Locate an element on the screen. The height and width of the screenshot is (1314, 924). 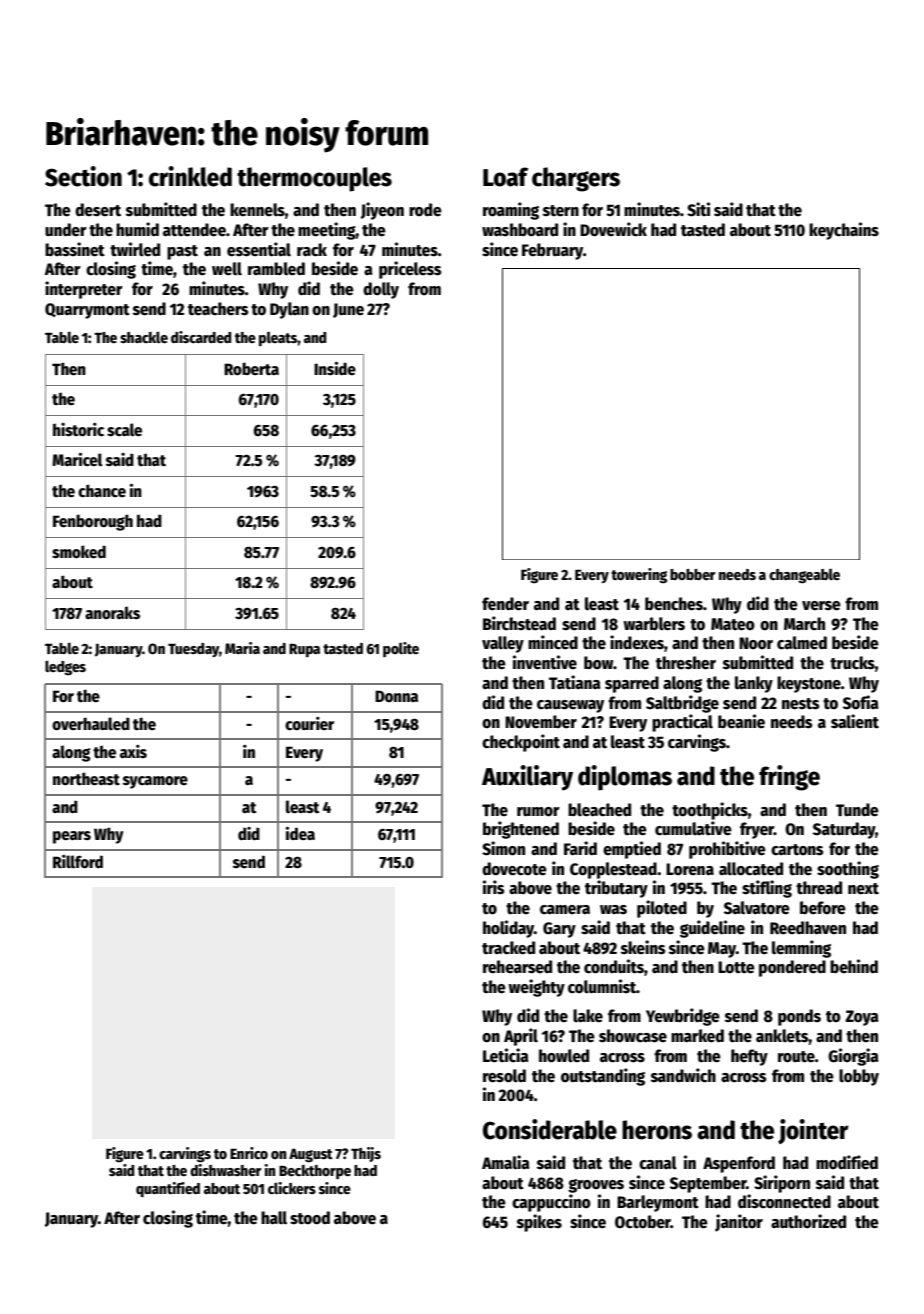
trucks is located at coordinates (852, 663).
